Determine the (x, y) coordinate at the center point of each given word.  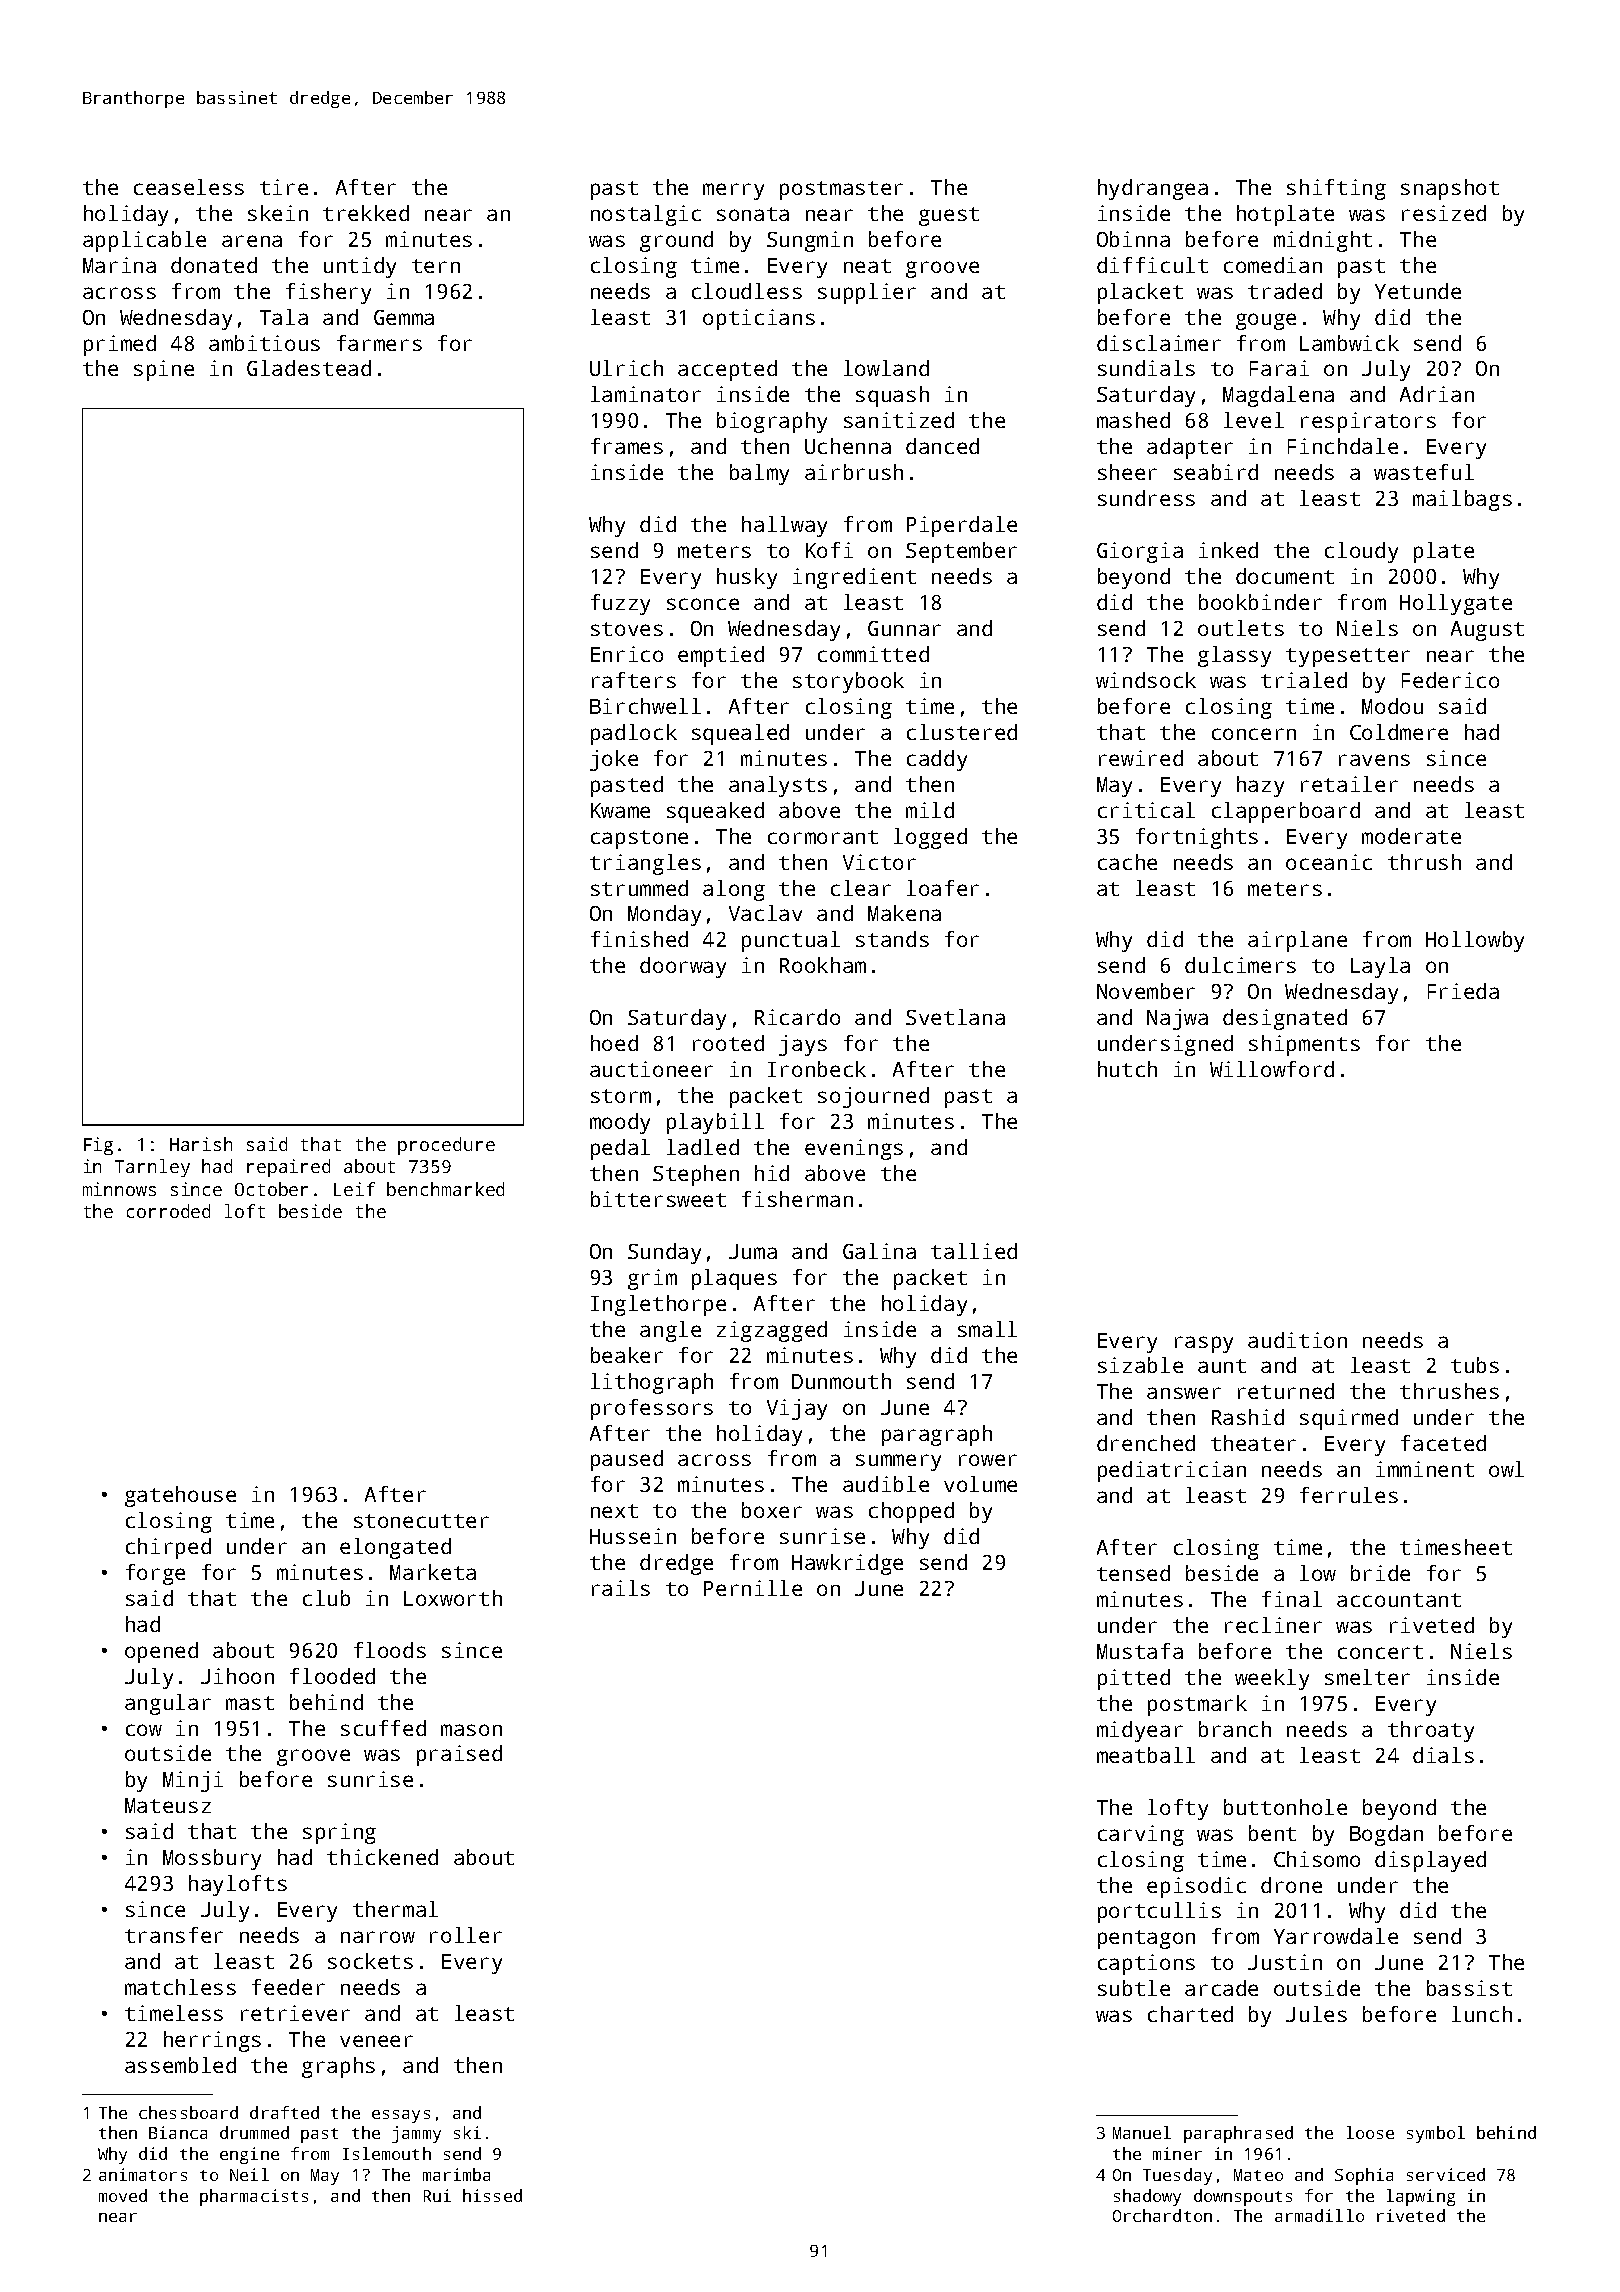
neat (867, 266)
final (1292, 1599)
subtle (1134, 1988)
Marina (119, 265)
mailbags (1462, 500)
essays (401, 2116)
